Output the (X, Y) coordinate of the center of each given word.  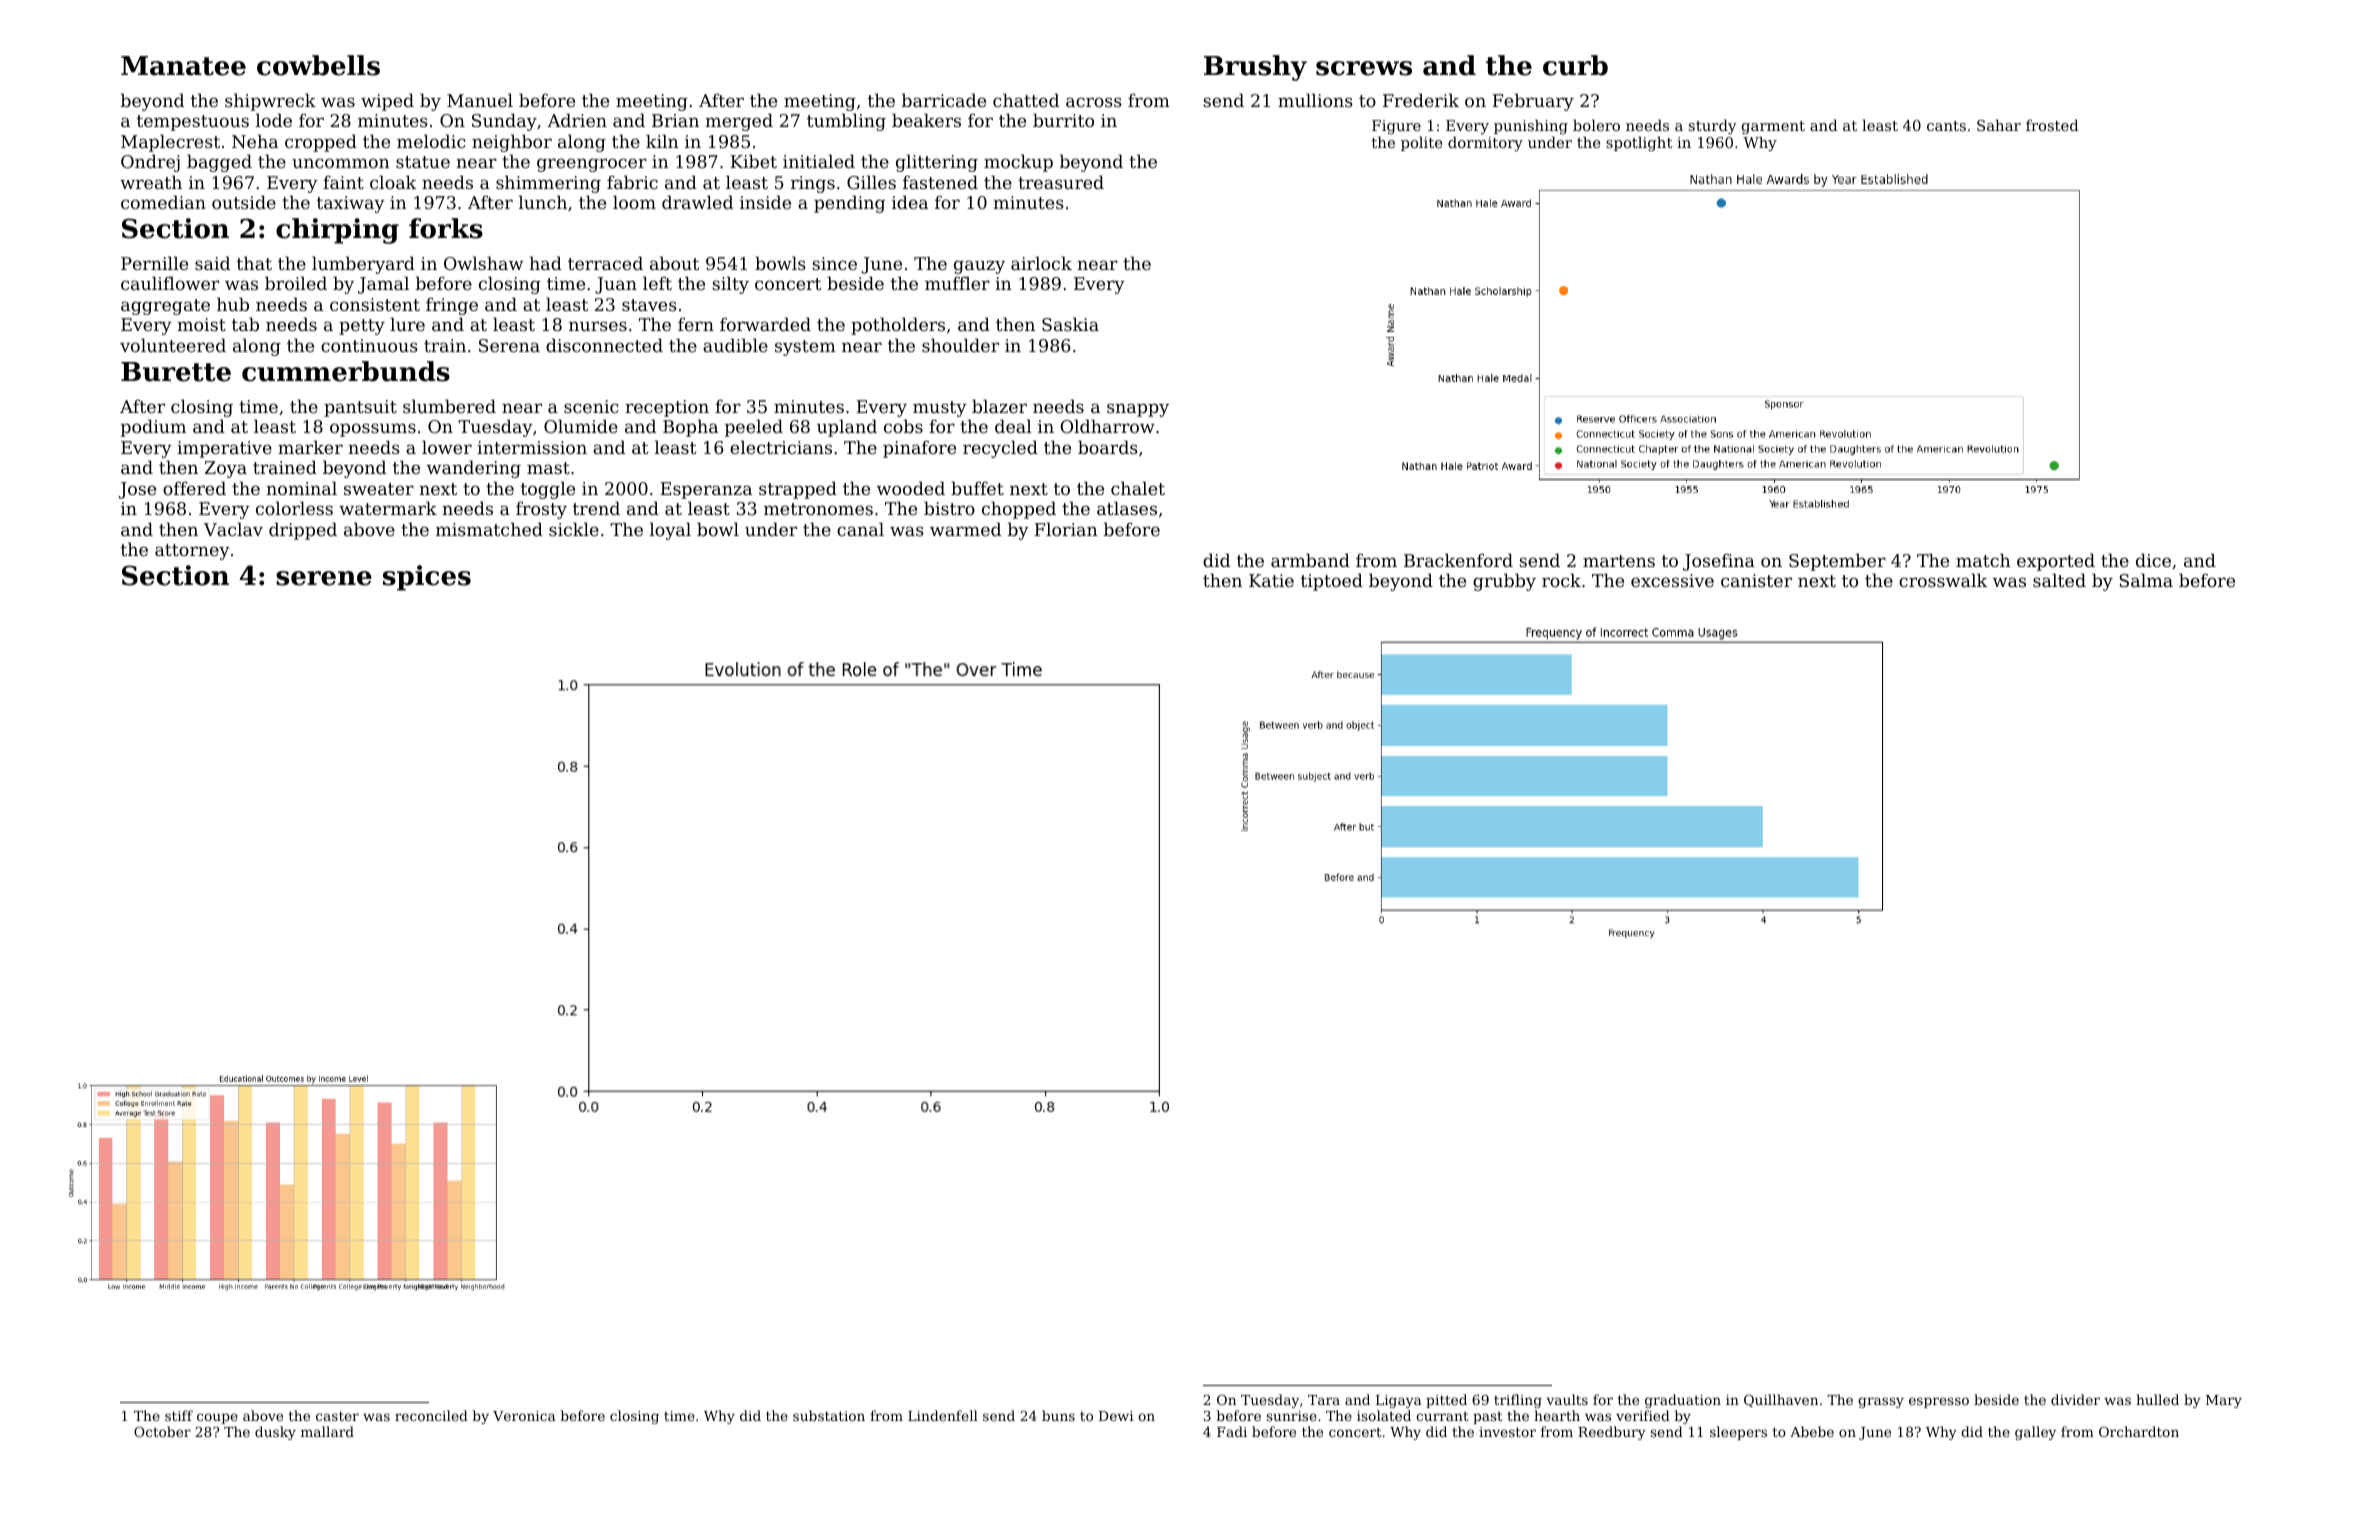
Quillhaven (1781, 1400)
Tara (1324, 1400)
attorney (192, 552)
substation (829, 1415)
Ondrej (150, 163)
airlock (1041, 263)
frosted (2052, 125)
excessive (1672, 580)
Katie (1271, 580)
